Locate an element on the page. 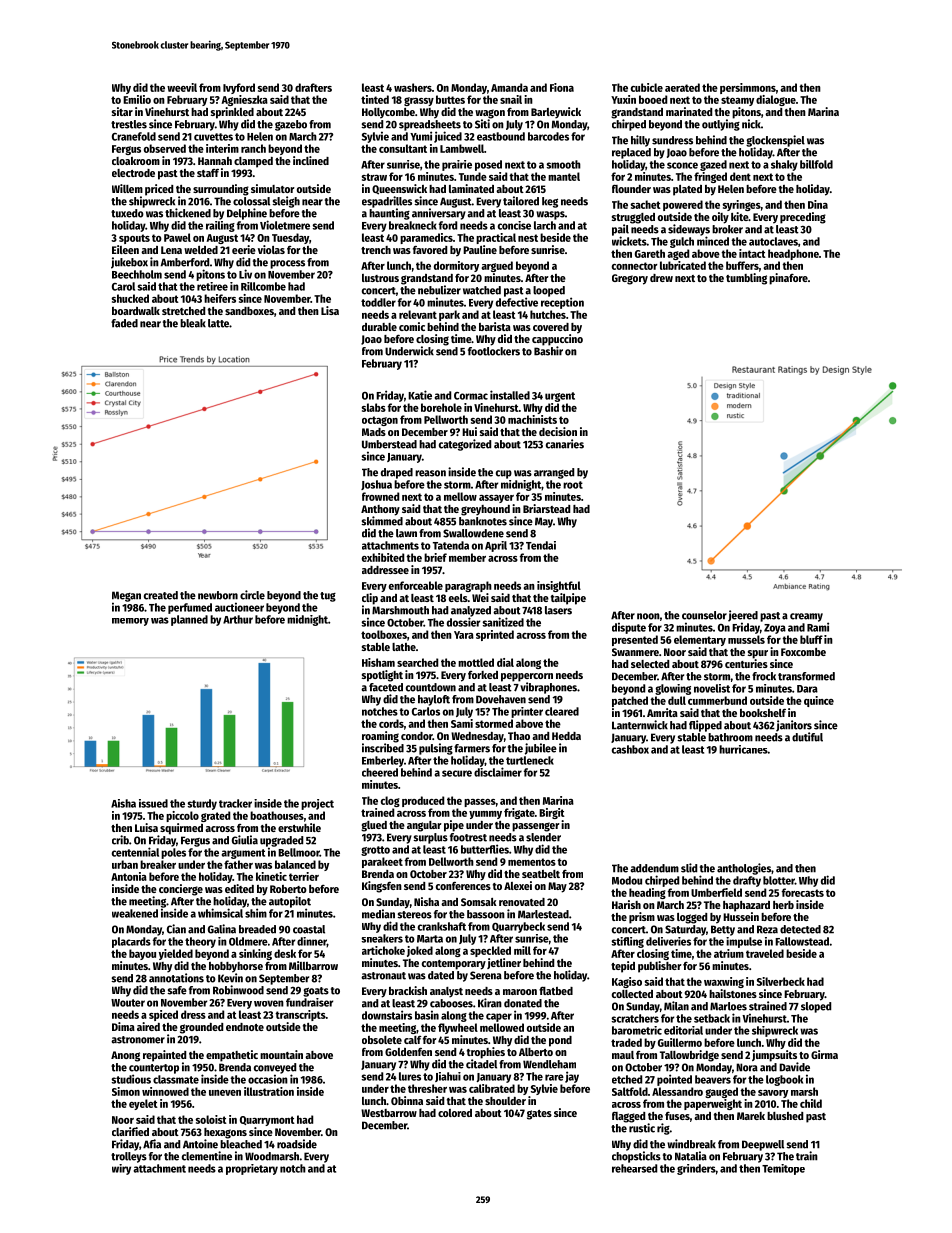  cappuccino is located at coordinates (557, 340).
